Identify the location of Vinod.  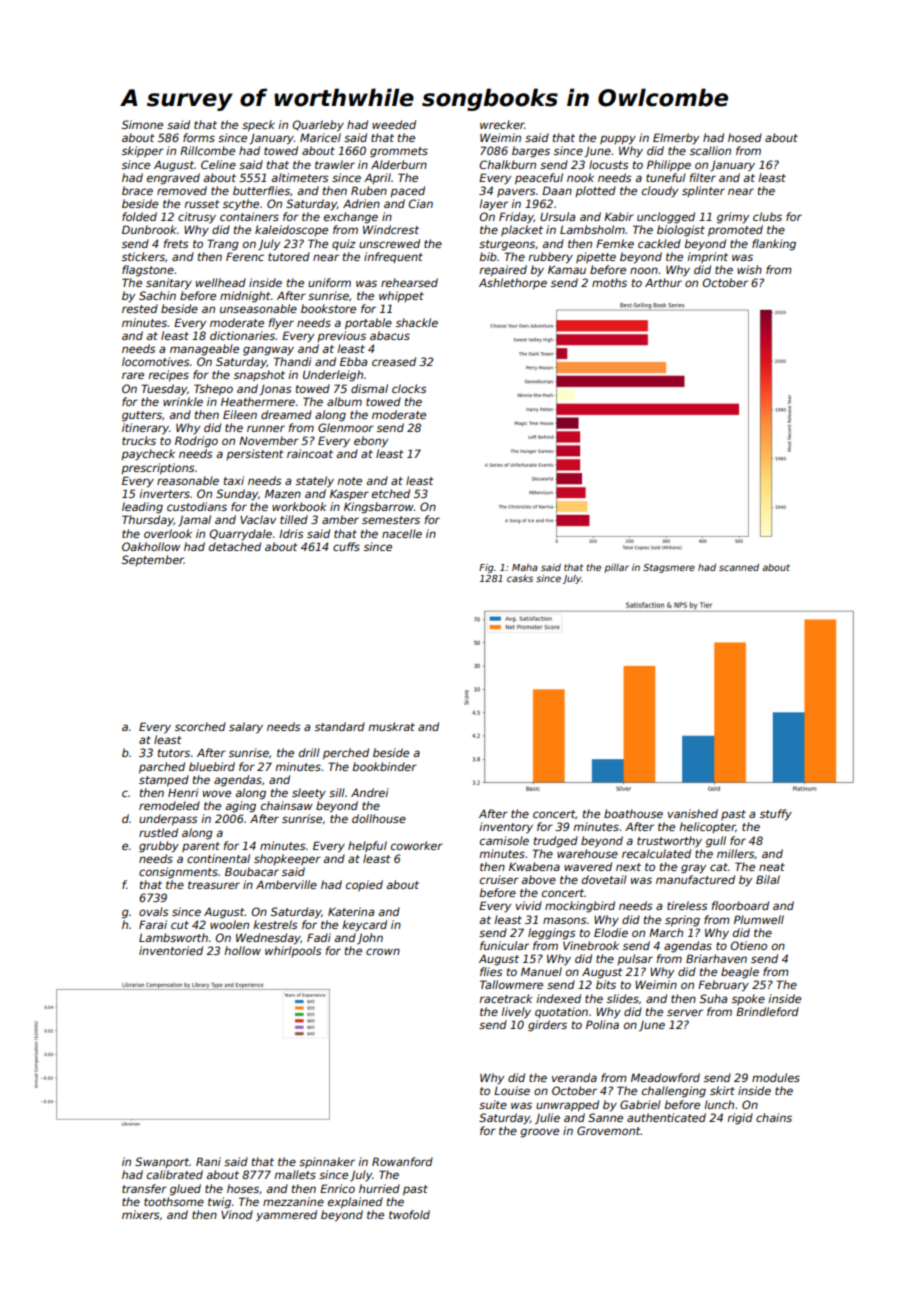
(237, 1214).
